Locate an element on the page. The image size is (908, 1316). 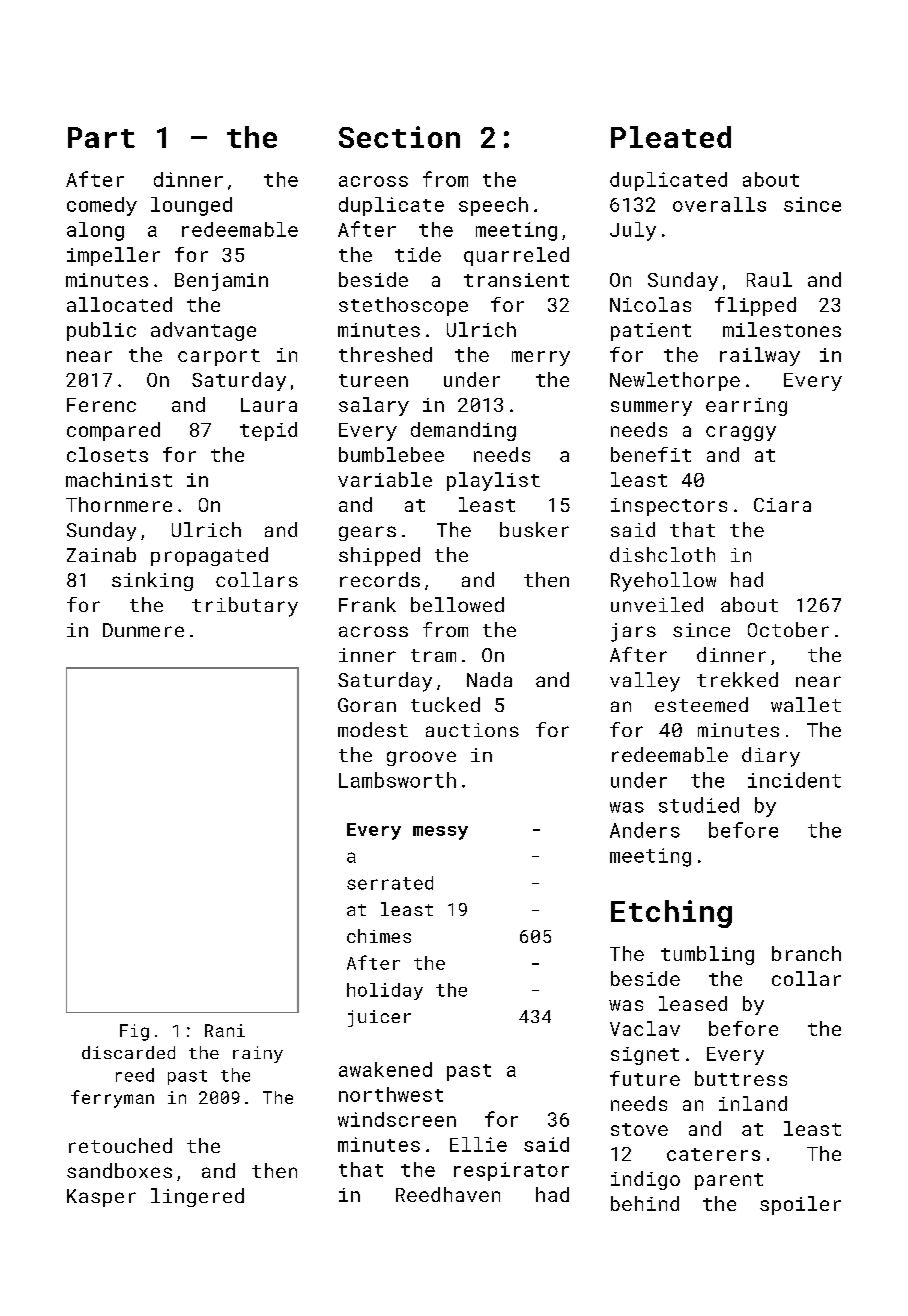
tepid is located at coordinates (268, 431).
